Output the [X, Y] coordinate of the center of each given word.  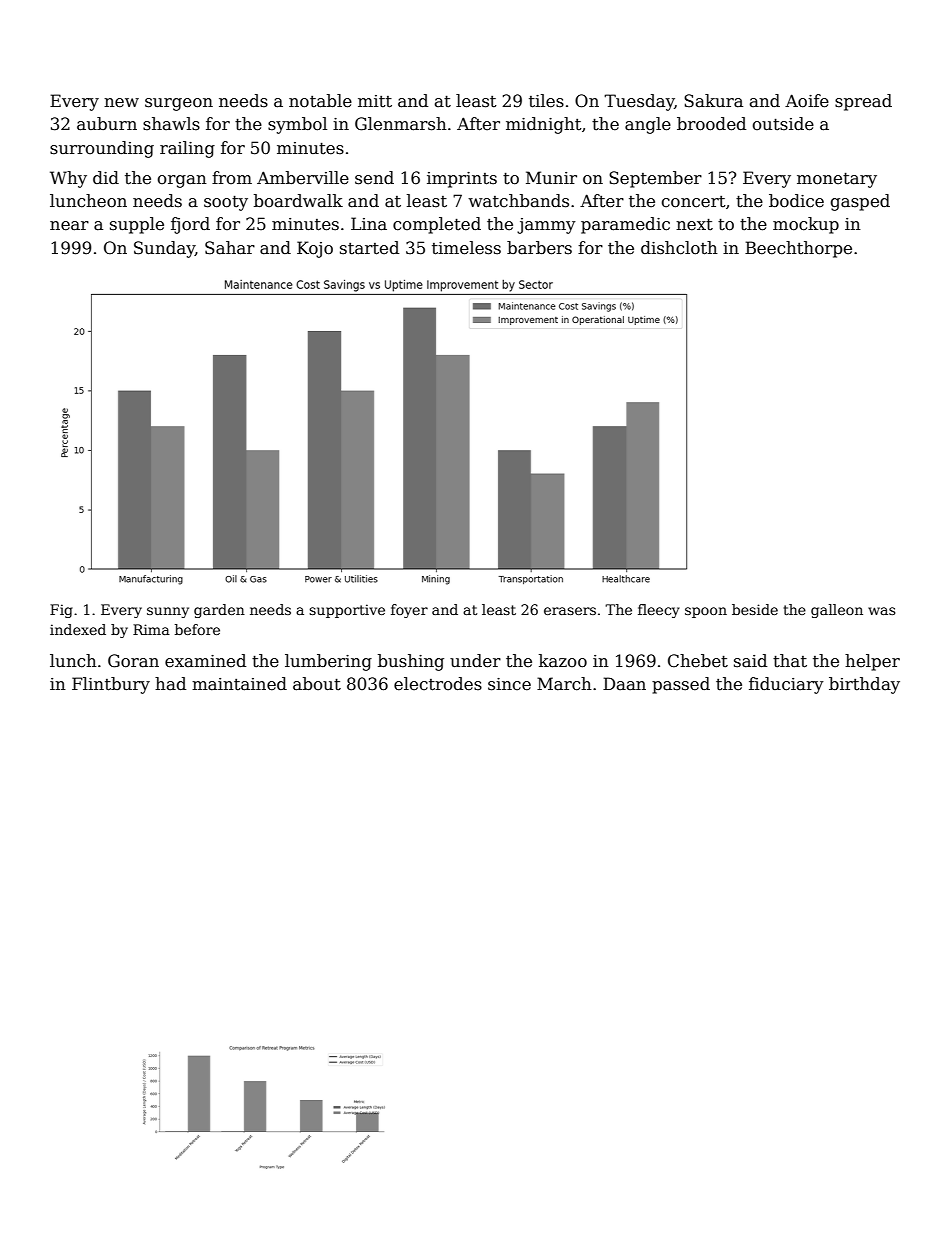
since [509, 684]
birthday [864, 685]
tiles [546, 101]
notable [320, 101]
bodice [796, 201]
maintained [239, 684]
